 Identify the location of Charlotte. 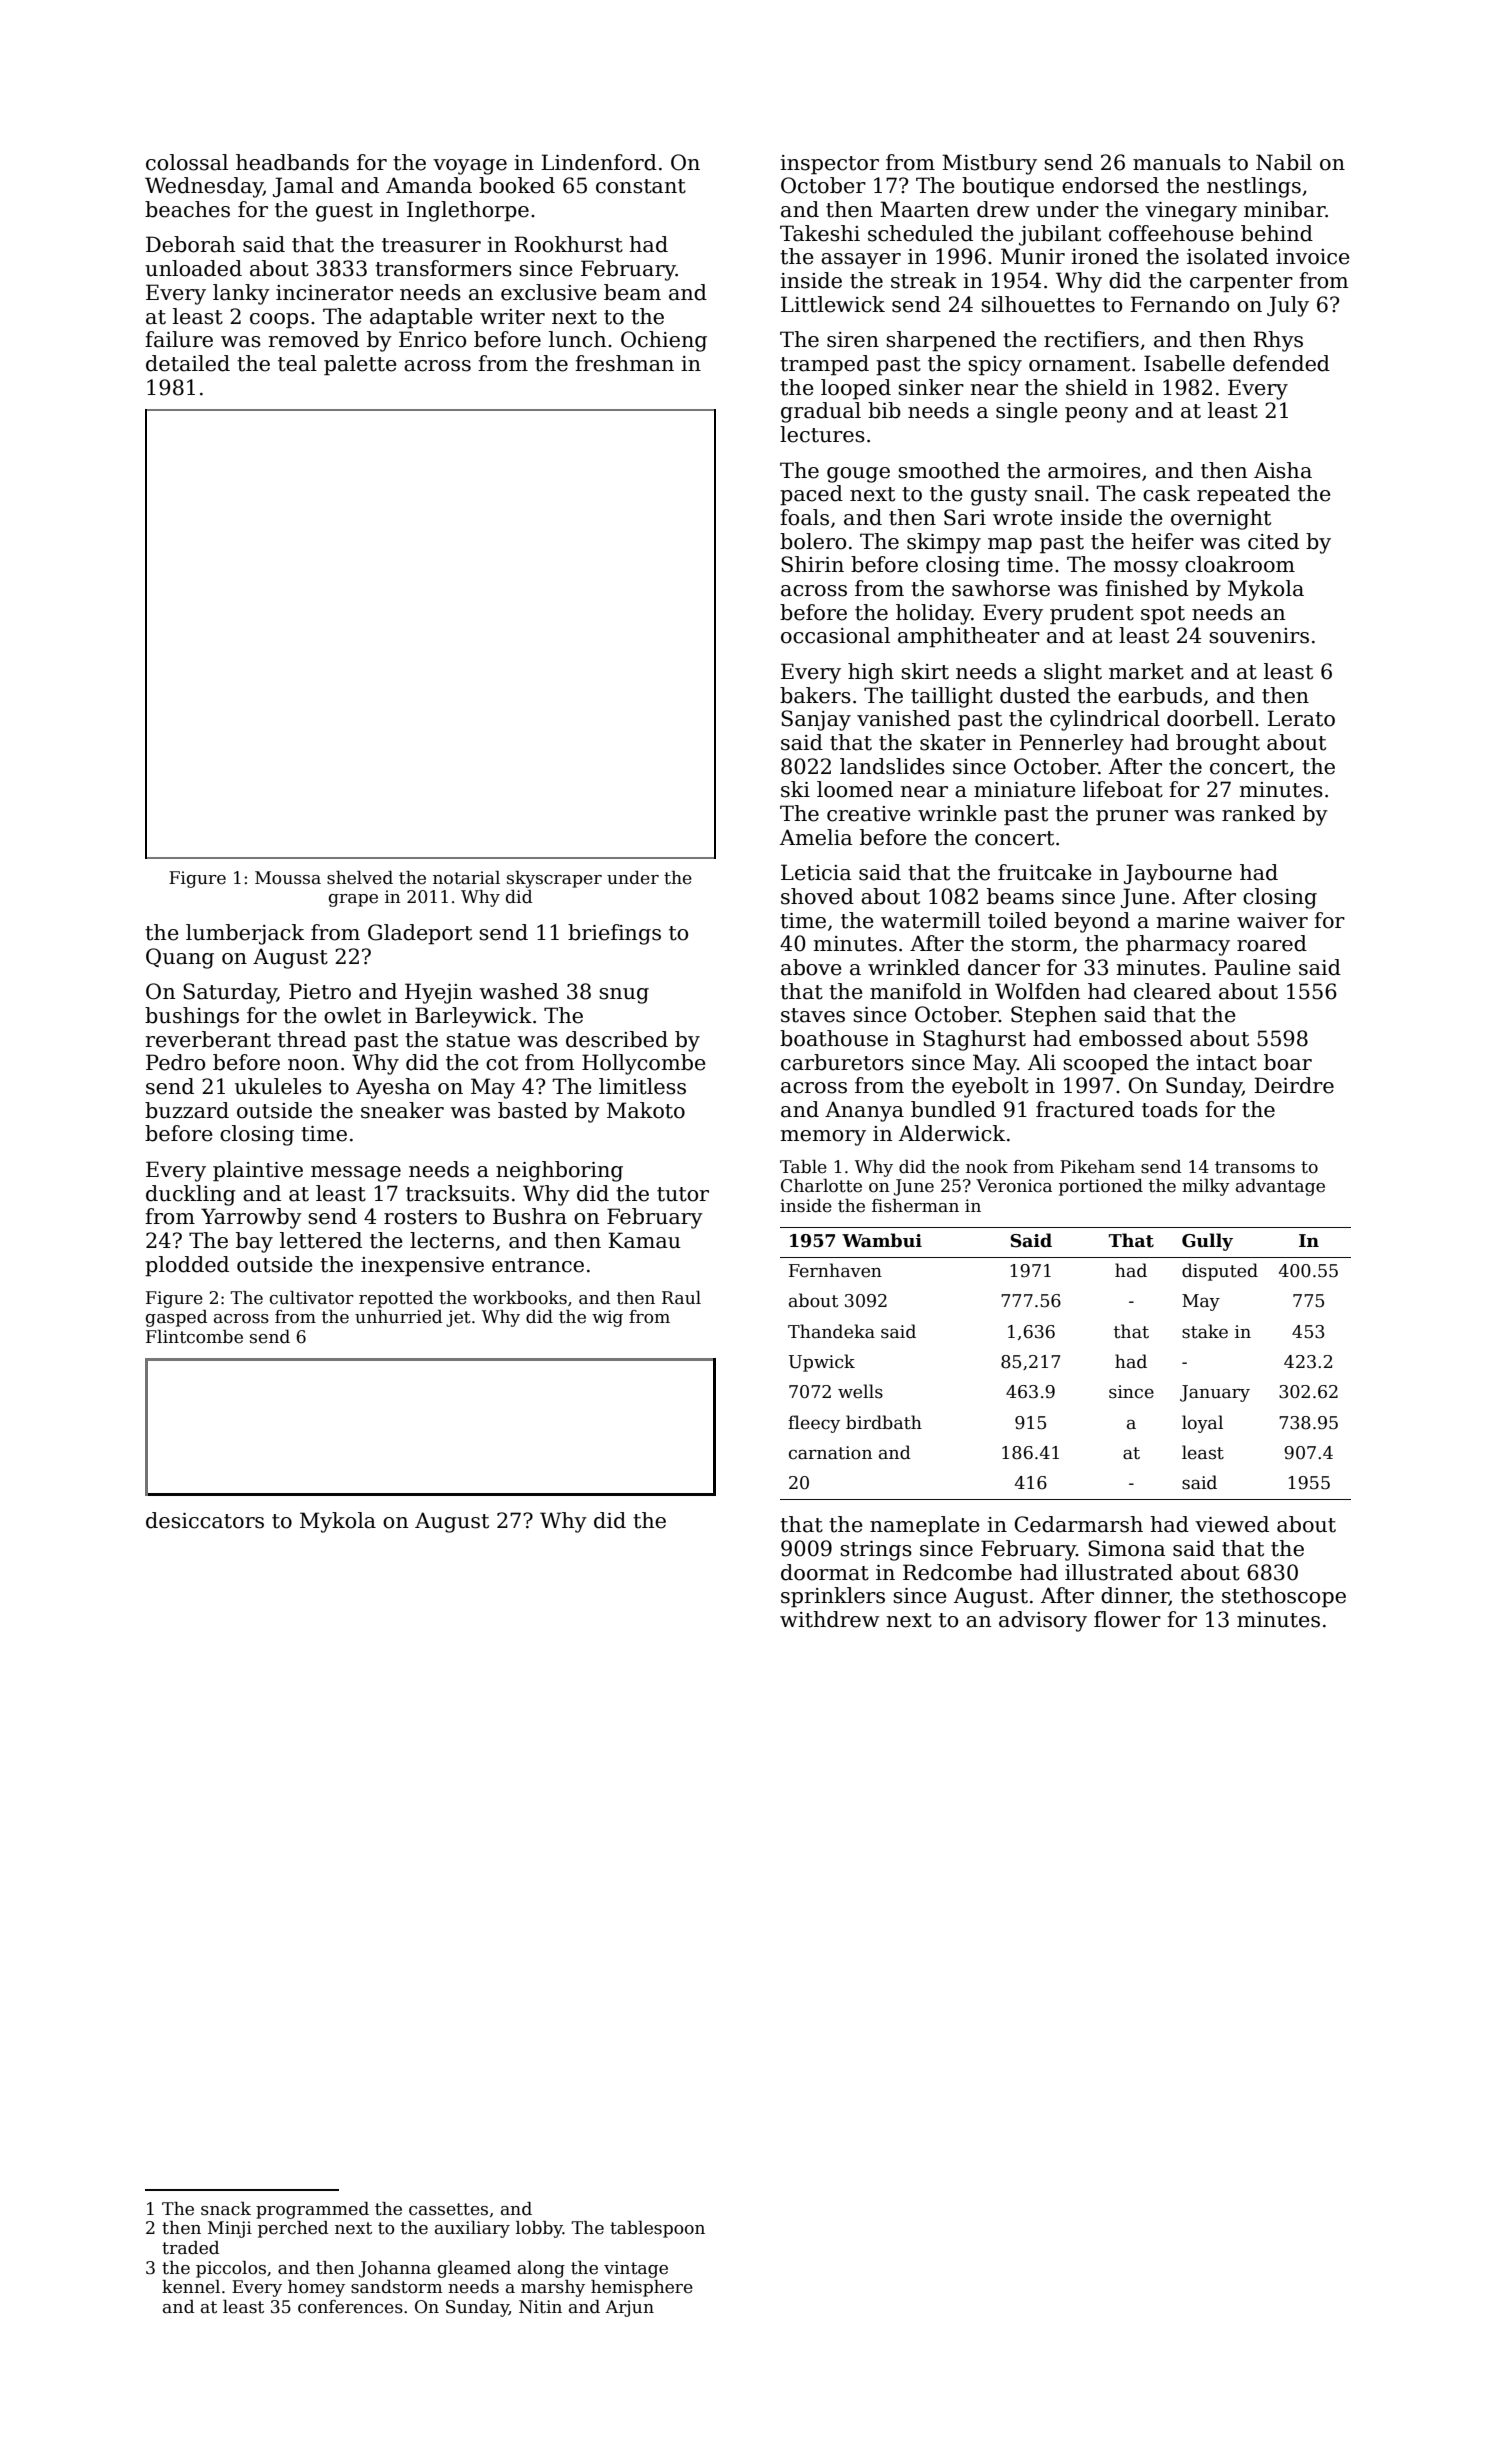
(821, 1186).
